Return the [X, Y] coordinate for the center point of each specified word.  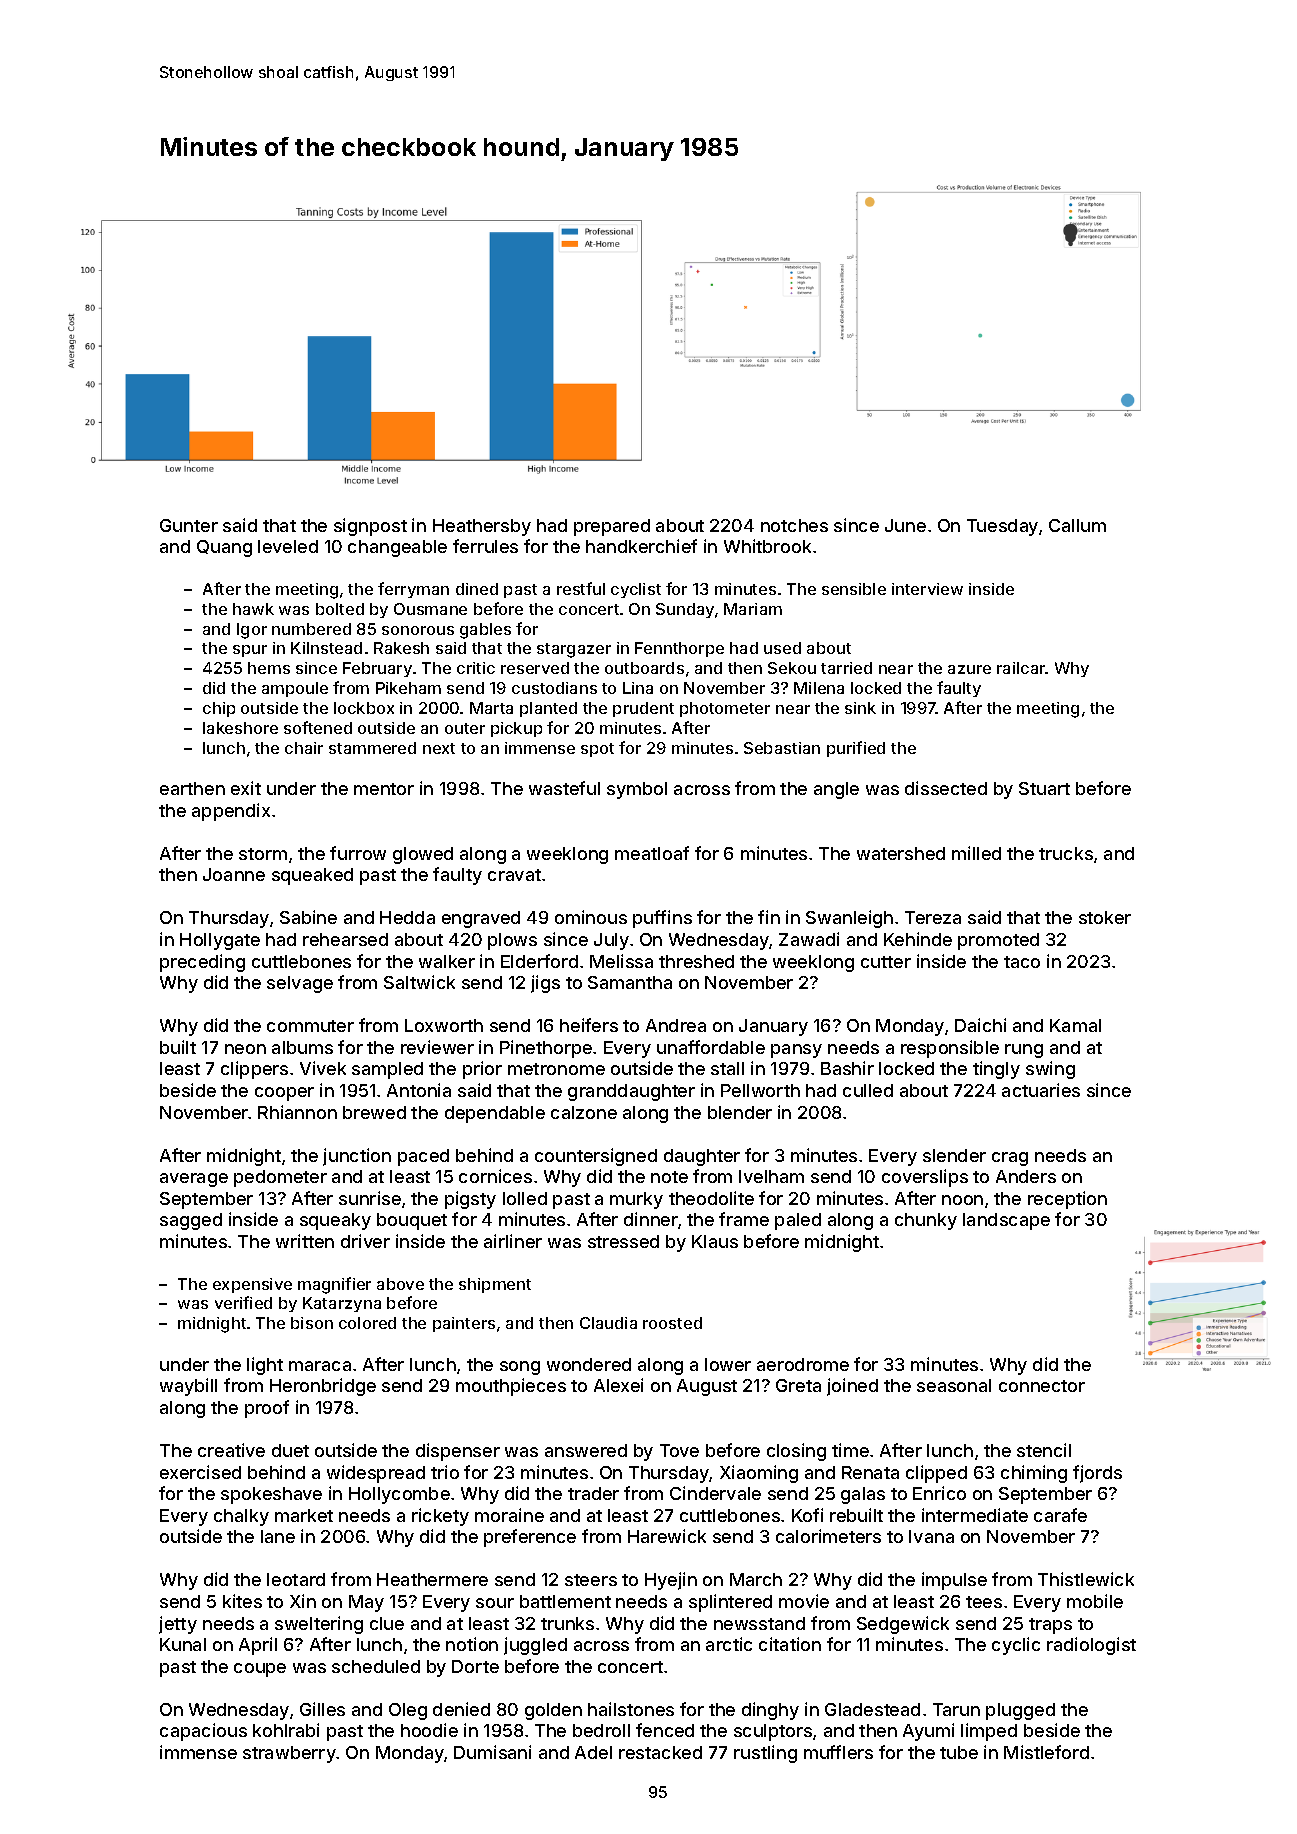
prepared [612, 527]
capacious [203, 1732]
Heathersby [482, 527]
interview [927, 589]
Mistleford [1046, 1752]
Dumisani [492, 1752]
